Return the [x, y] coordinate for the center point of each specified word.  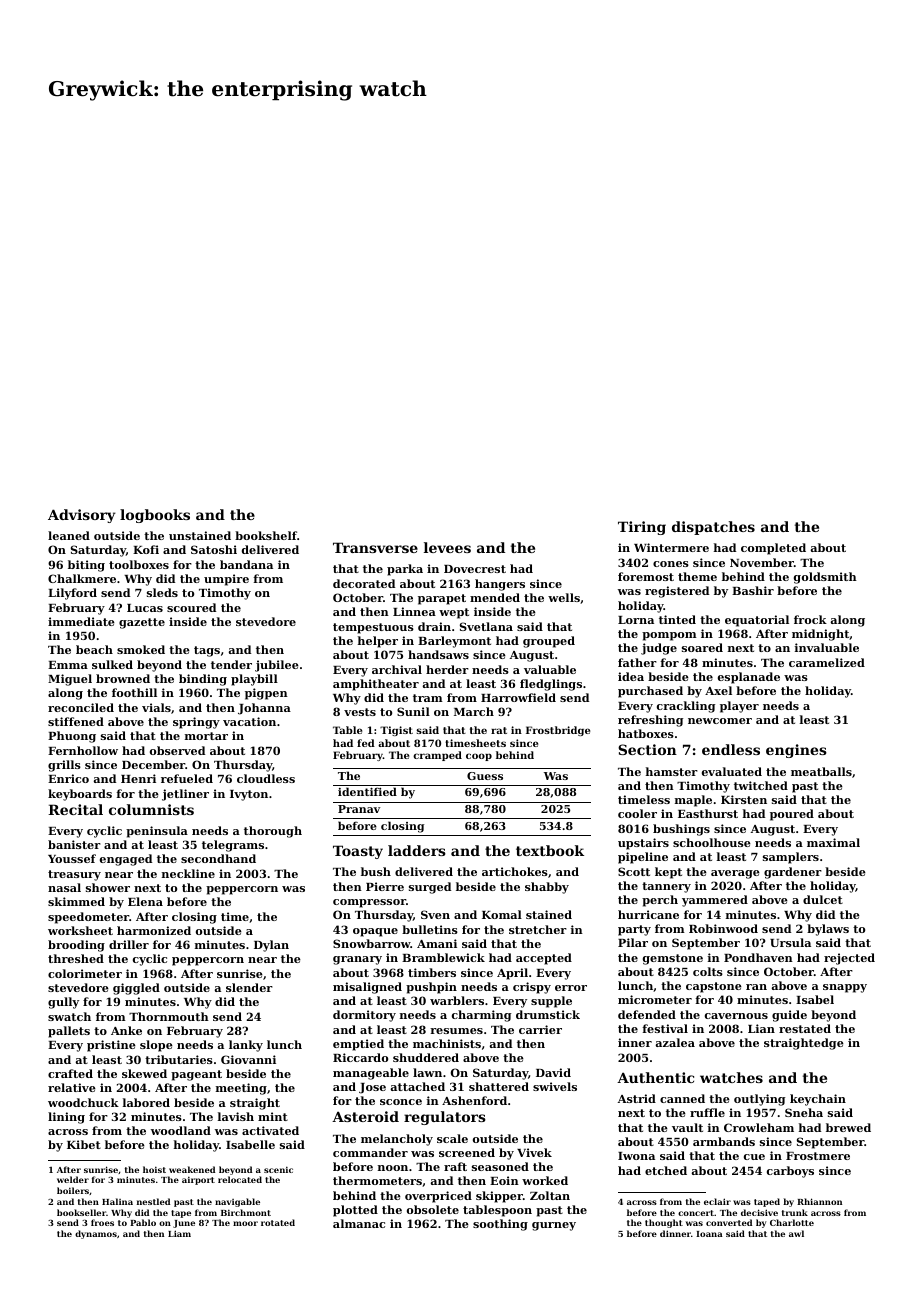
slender [249, 987]
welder [73, 1179]
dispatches [713, 528]
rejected [849, 959]
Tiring [642, 528]
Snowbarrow [372, 943]
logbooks [155, 516]
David [553, 1072]
